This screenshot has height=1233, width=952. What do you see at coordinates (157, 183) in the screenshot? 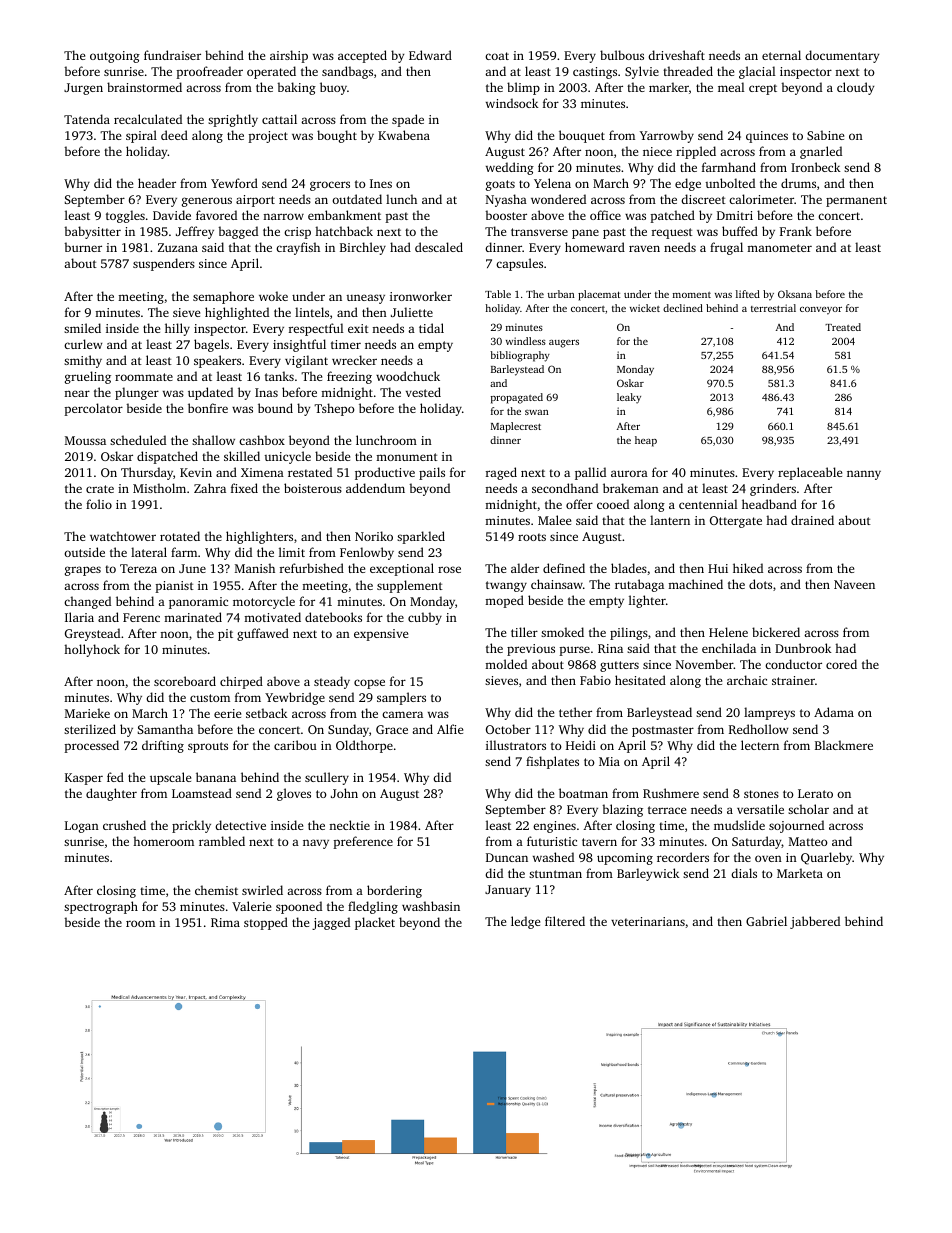
I see `header` at bounding box center [157, 183].
